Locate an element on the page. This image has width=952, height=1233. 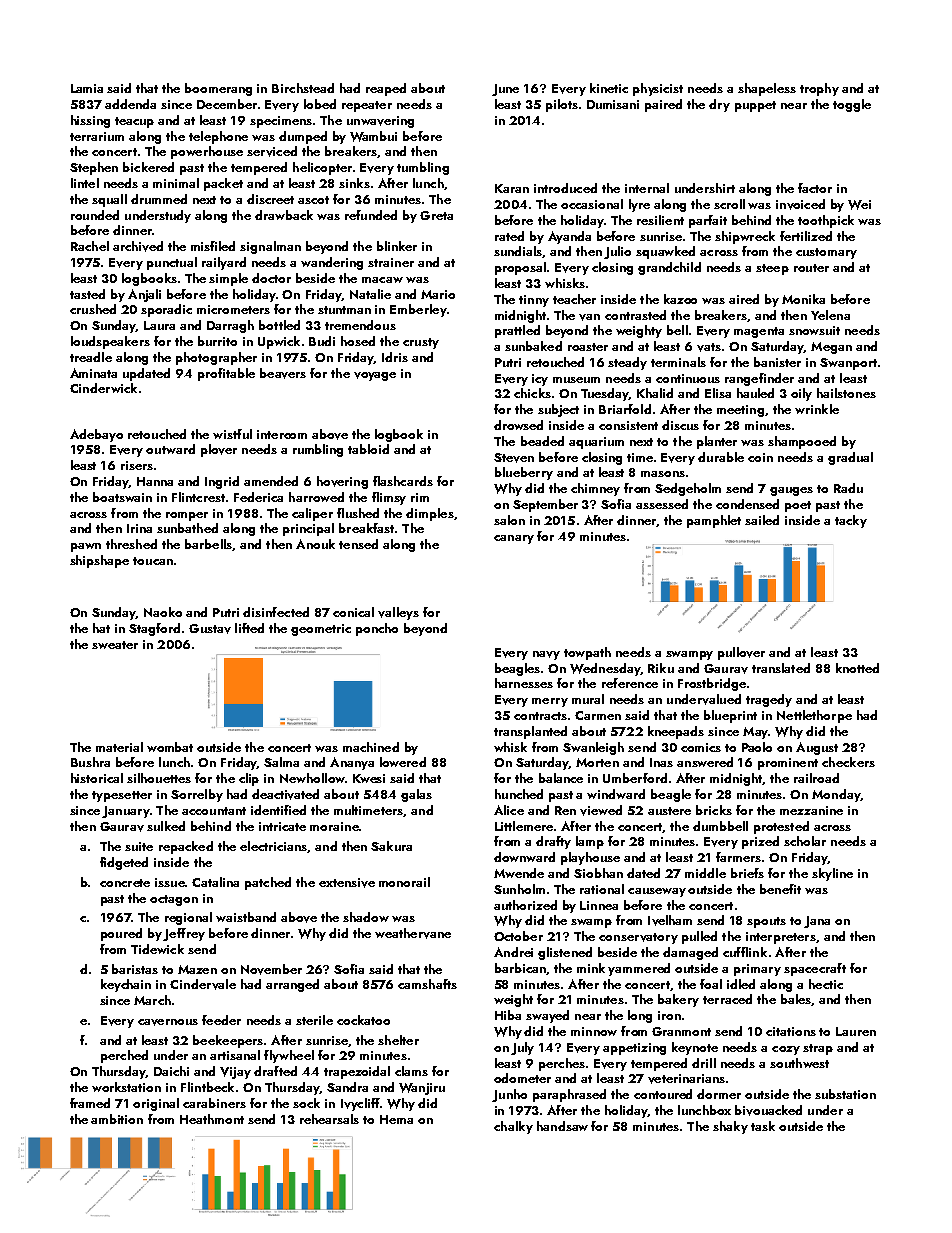
hissing is located at coordinates (90, 121).
